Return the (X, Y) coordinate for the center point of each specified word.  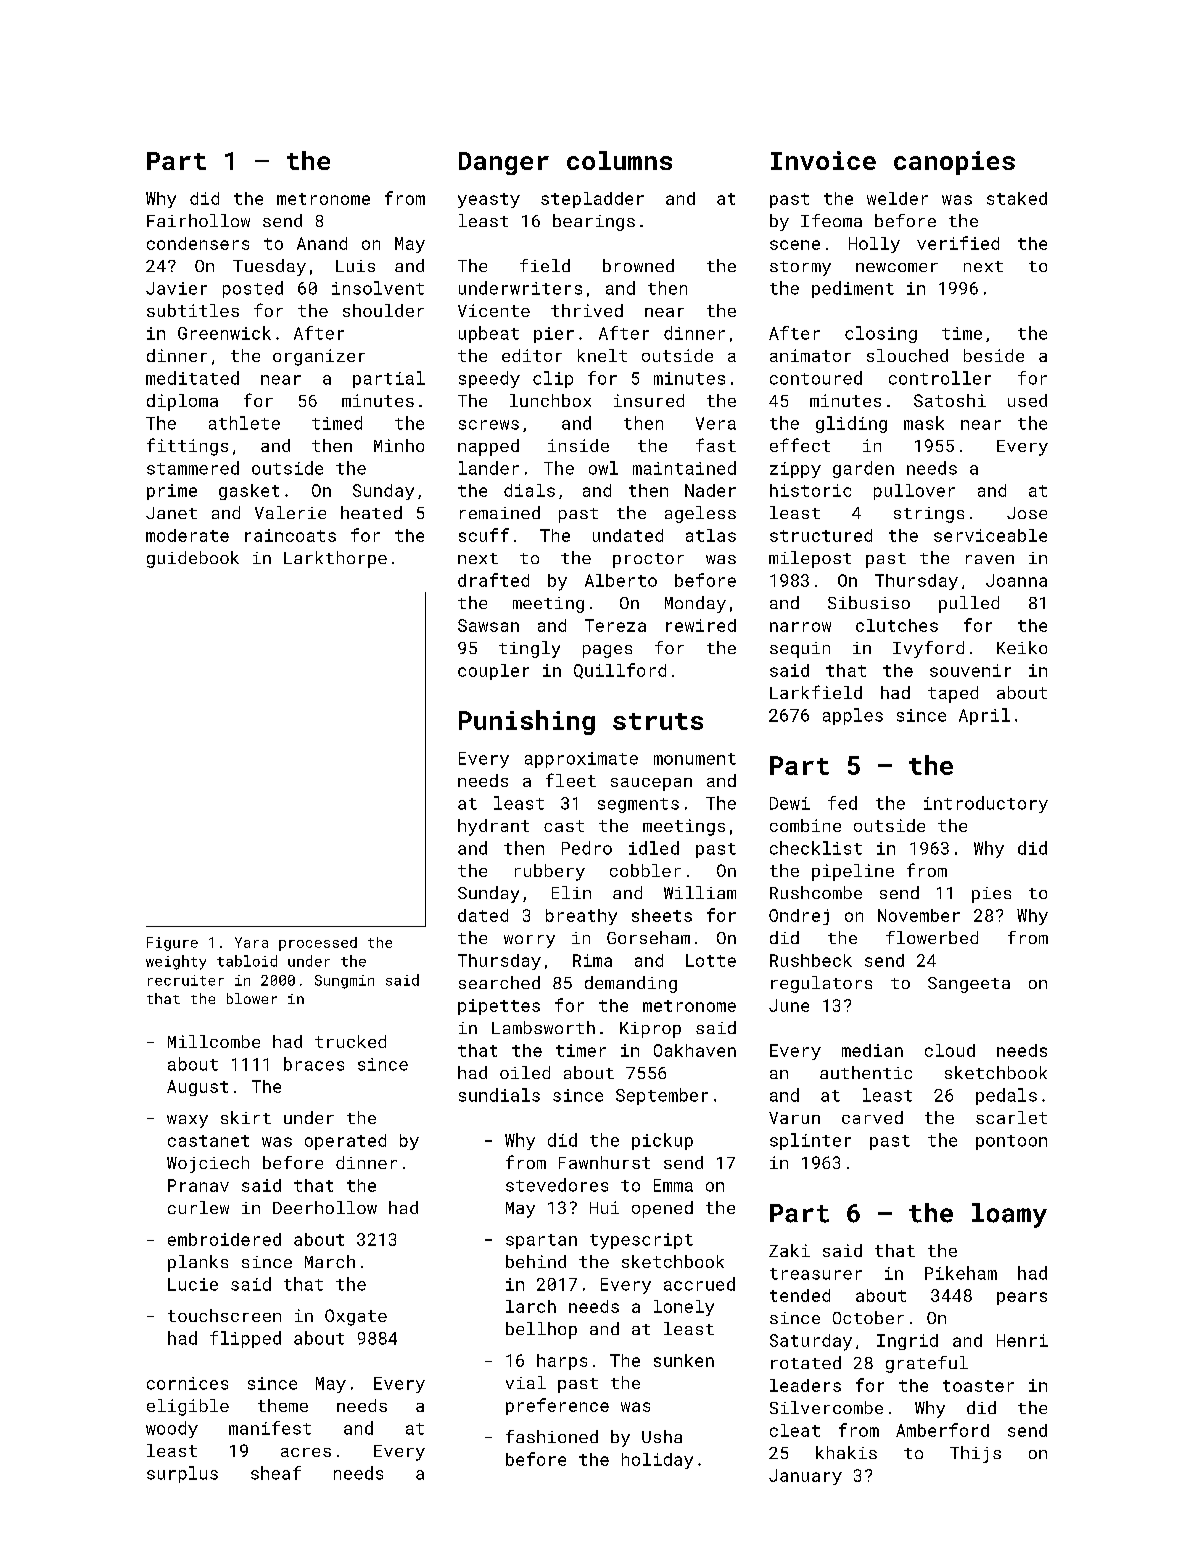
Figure (172, 944)
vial (526, 1382)
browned (638, 265)
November (919, 915)
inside (578, 445)
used (1027, 400)
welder (897, 198)
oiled (525, 1072)
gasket (249, 492)
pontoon (1011, 1142)
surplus (182, 1474)
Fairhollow (198, 220)
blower (252, 998)
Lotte (711, 960)
